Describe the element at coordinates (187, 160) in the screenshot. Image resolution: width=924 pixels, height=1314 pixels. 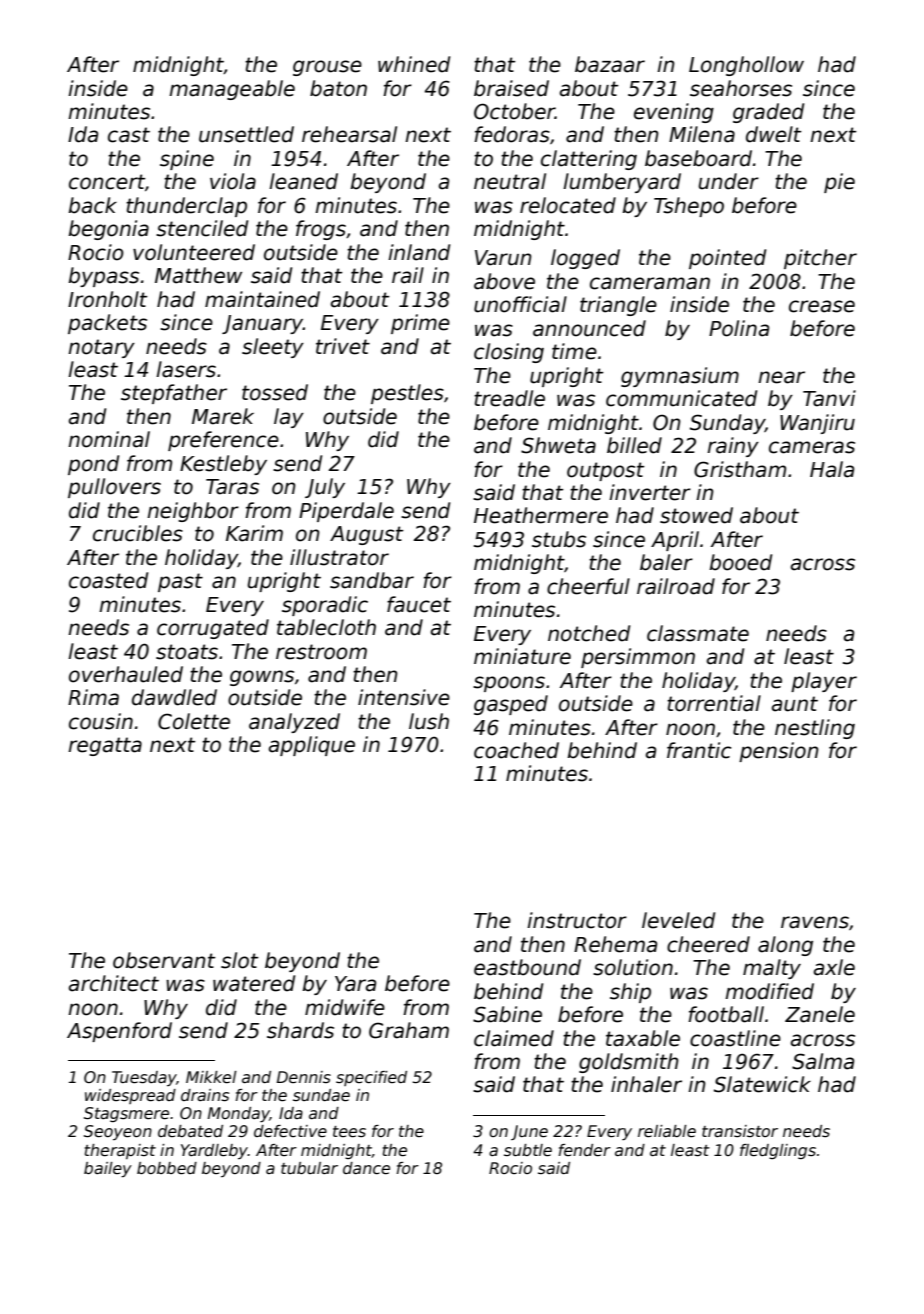
I see `spine` at that location.
